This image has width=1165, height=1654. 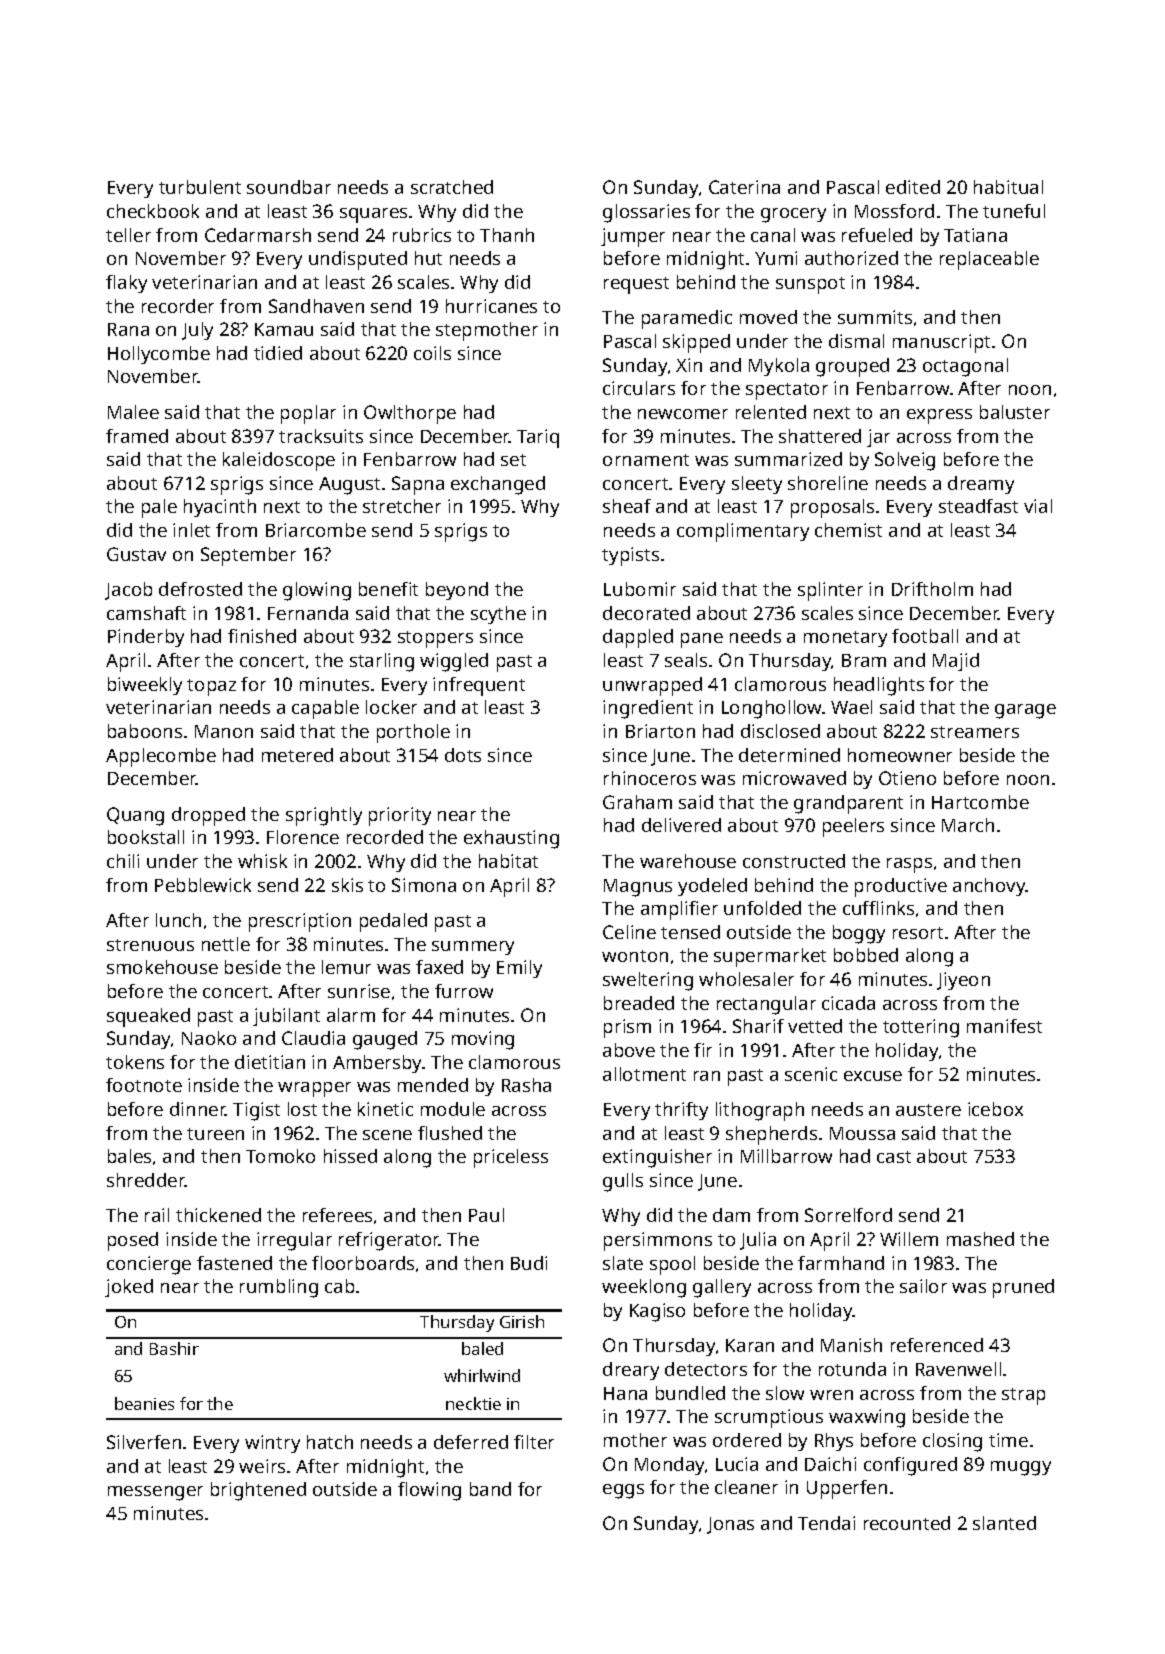 I want to click on scythe, so click(x=498, y=615).
